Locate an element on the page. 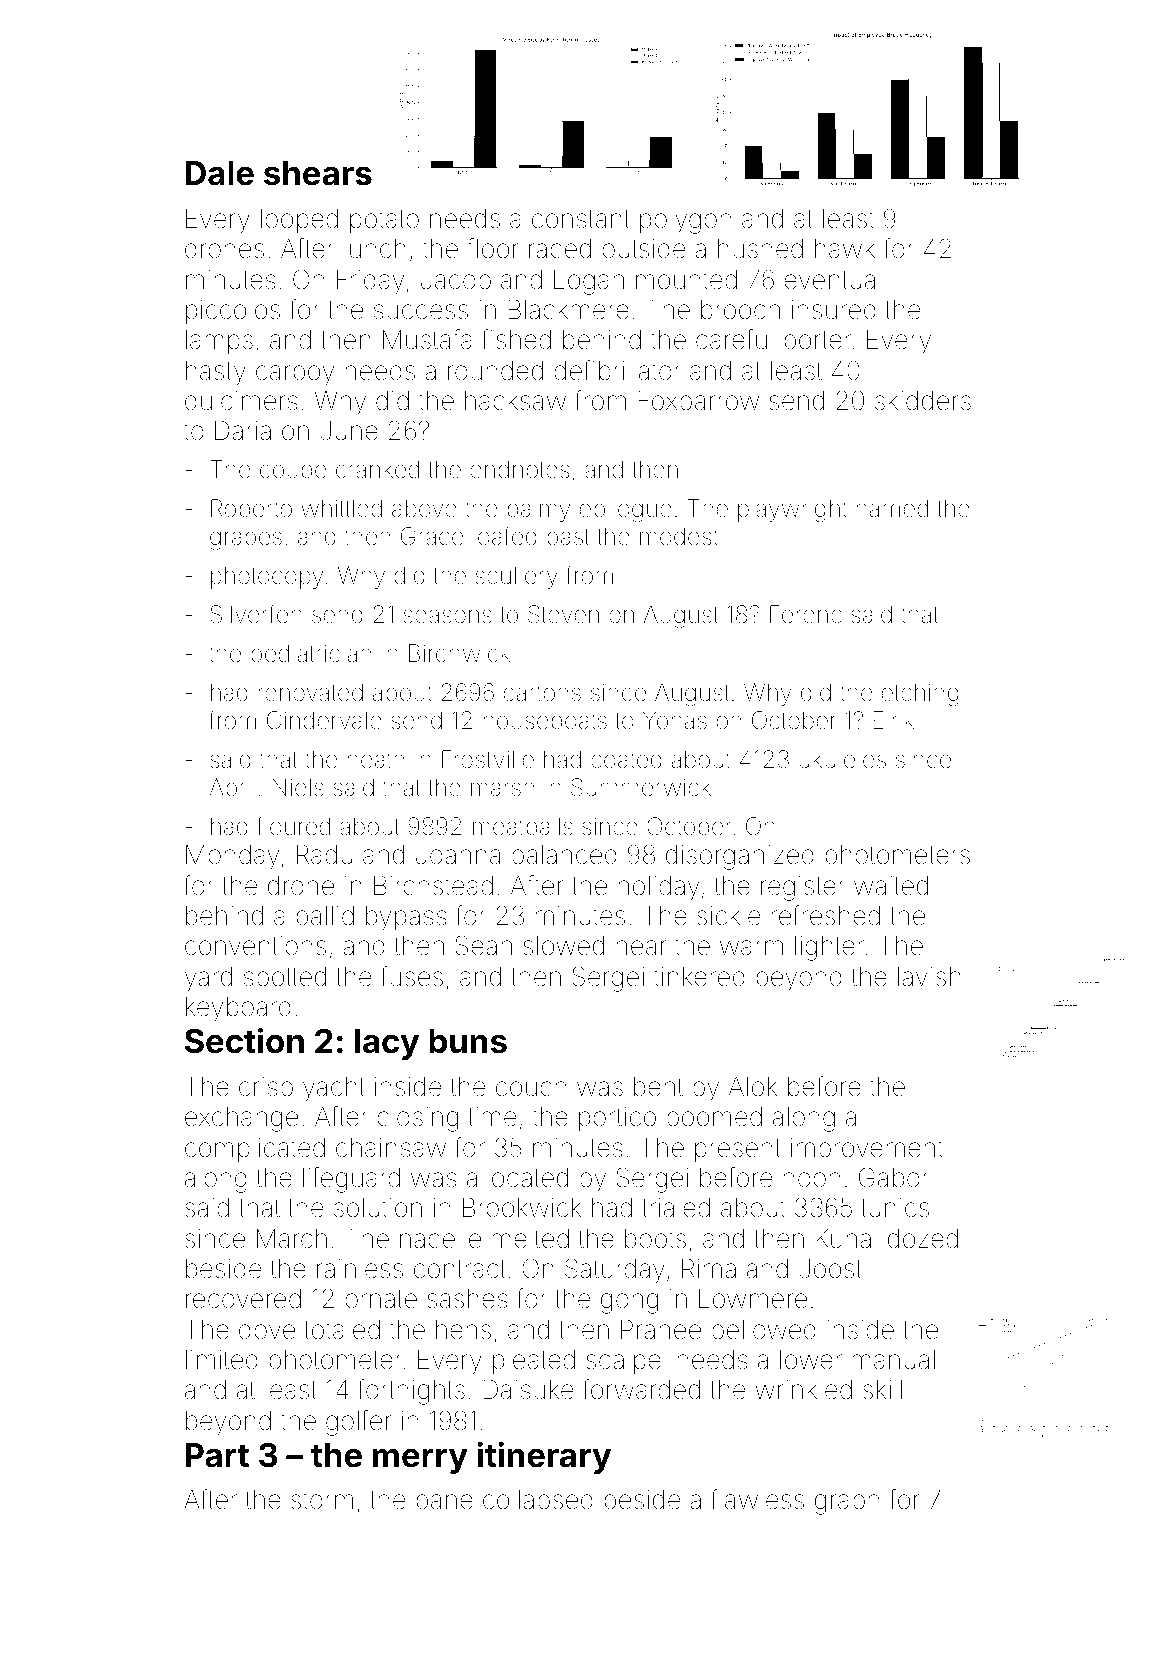 This page has width=1165, height=1654. couch is located at coordinates (531, 1087).
